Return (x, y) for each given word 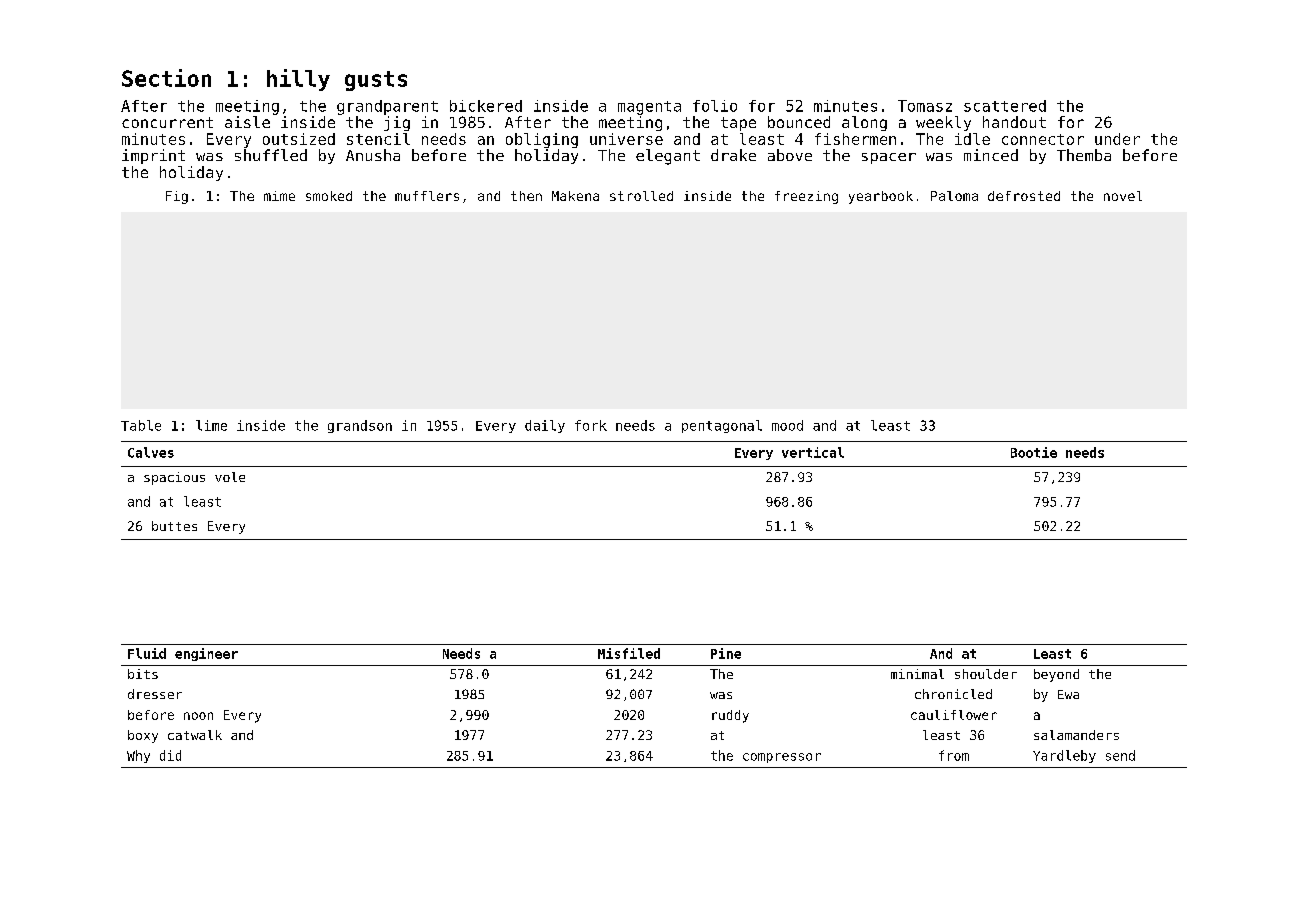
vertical (813, 452)
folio (715, 106)
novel (1123, 196)
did (170, 755)
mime (279, 196)
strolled (641, 196)
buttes (174, 526)
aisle (247, 122)
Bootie (1034, 452)
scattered (1005, 106)
